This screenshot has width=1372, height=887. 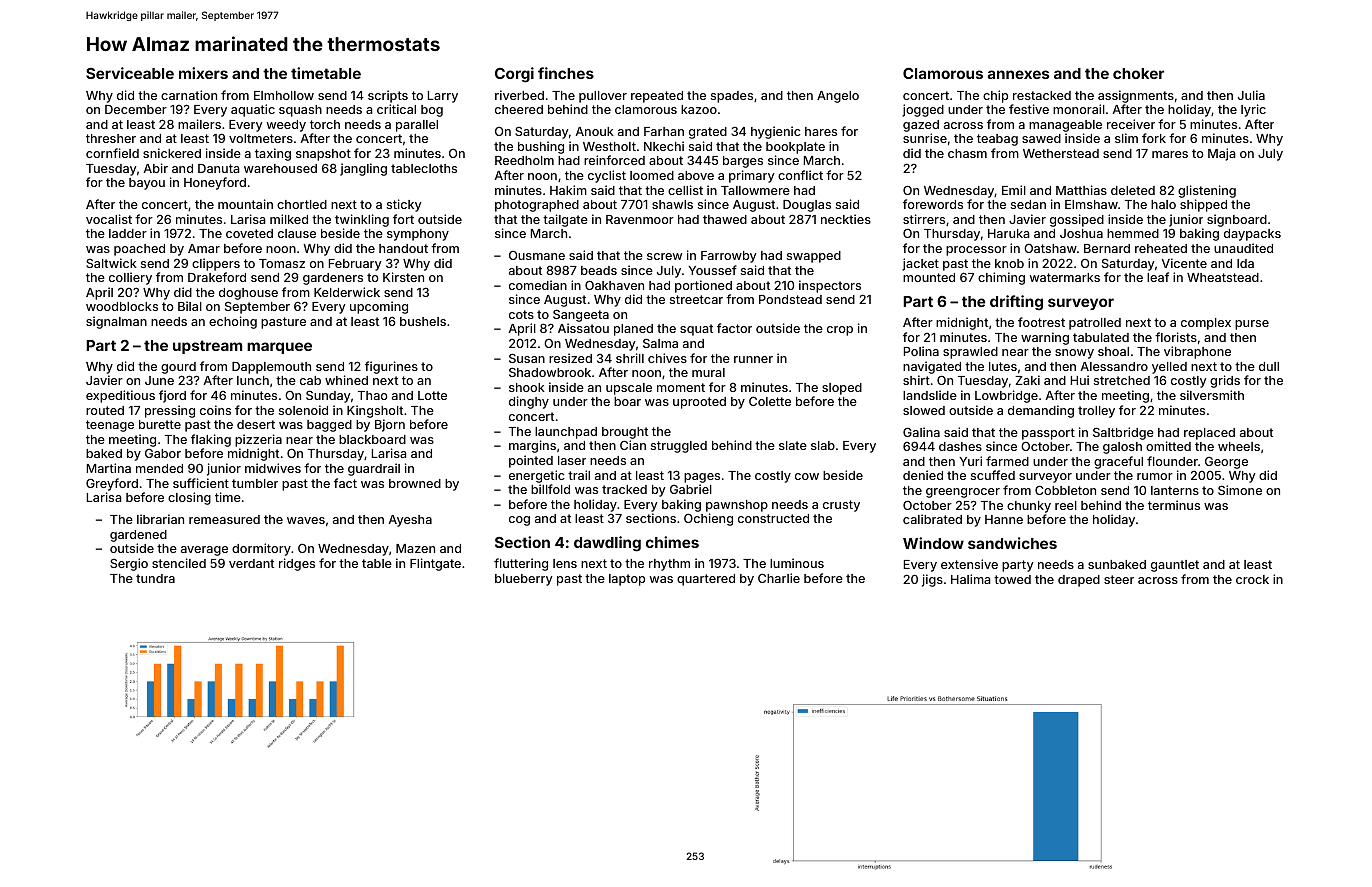 I want to click on dawdling, so click(x=607, y=544).
